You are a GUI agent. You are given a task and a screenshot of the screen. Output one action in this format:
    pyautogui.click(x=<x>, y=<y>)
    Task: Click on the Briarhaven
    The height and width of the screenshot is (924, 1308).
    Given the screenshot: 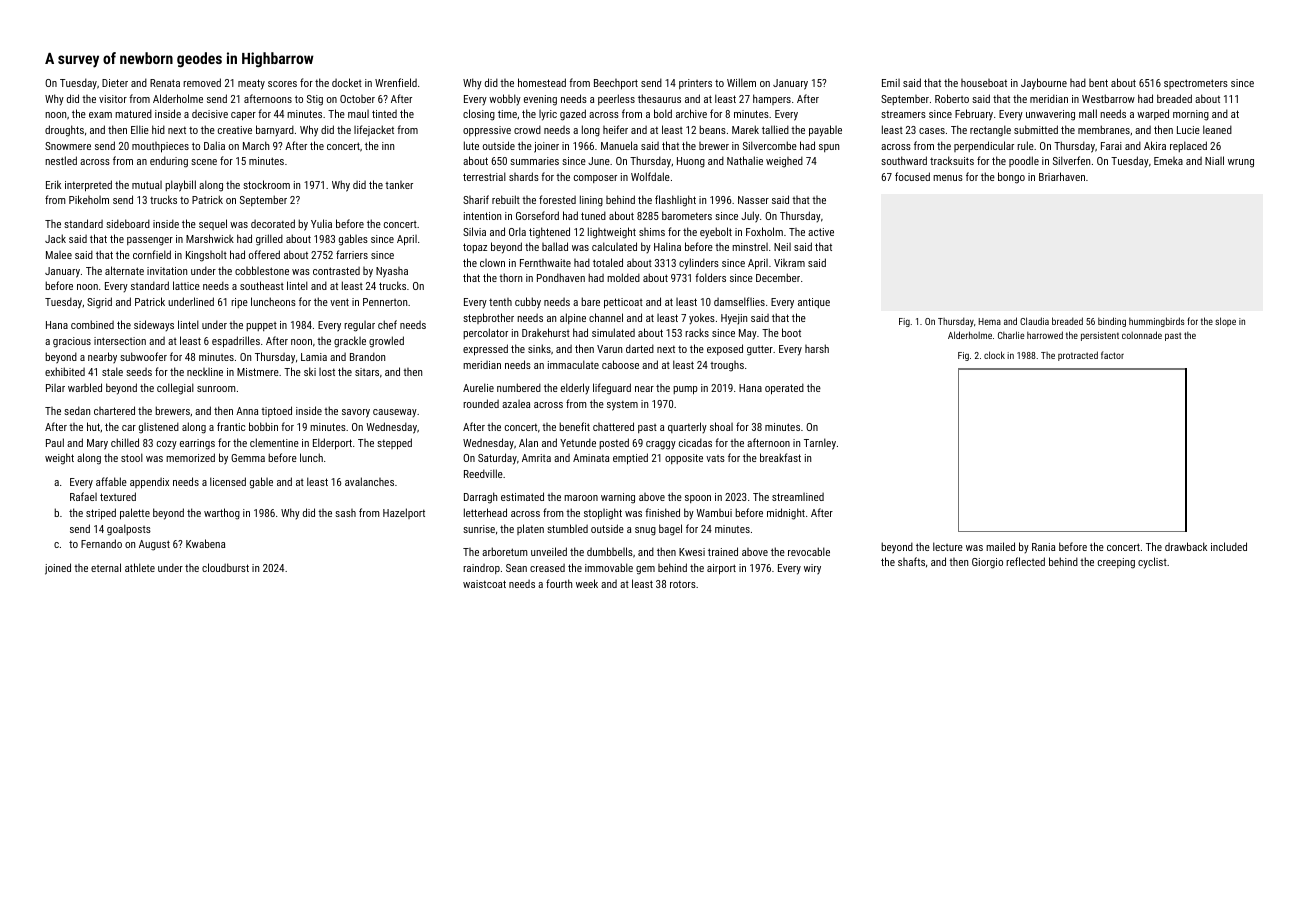 What is the action you would take?
    pyautogui.click(x=1062, y=176)
